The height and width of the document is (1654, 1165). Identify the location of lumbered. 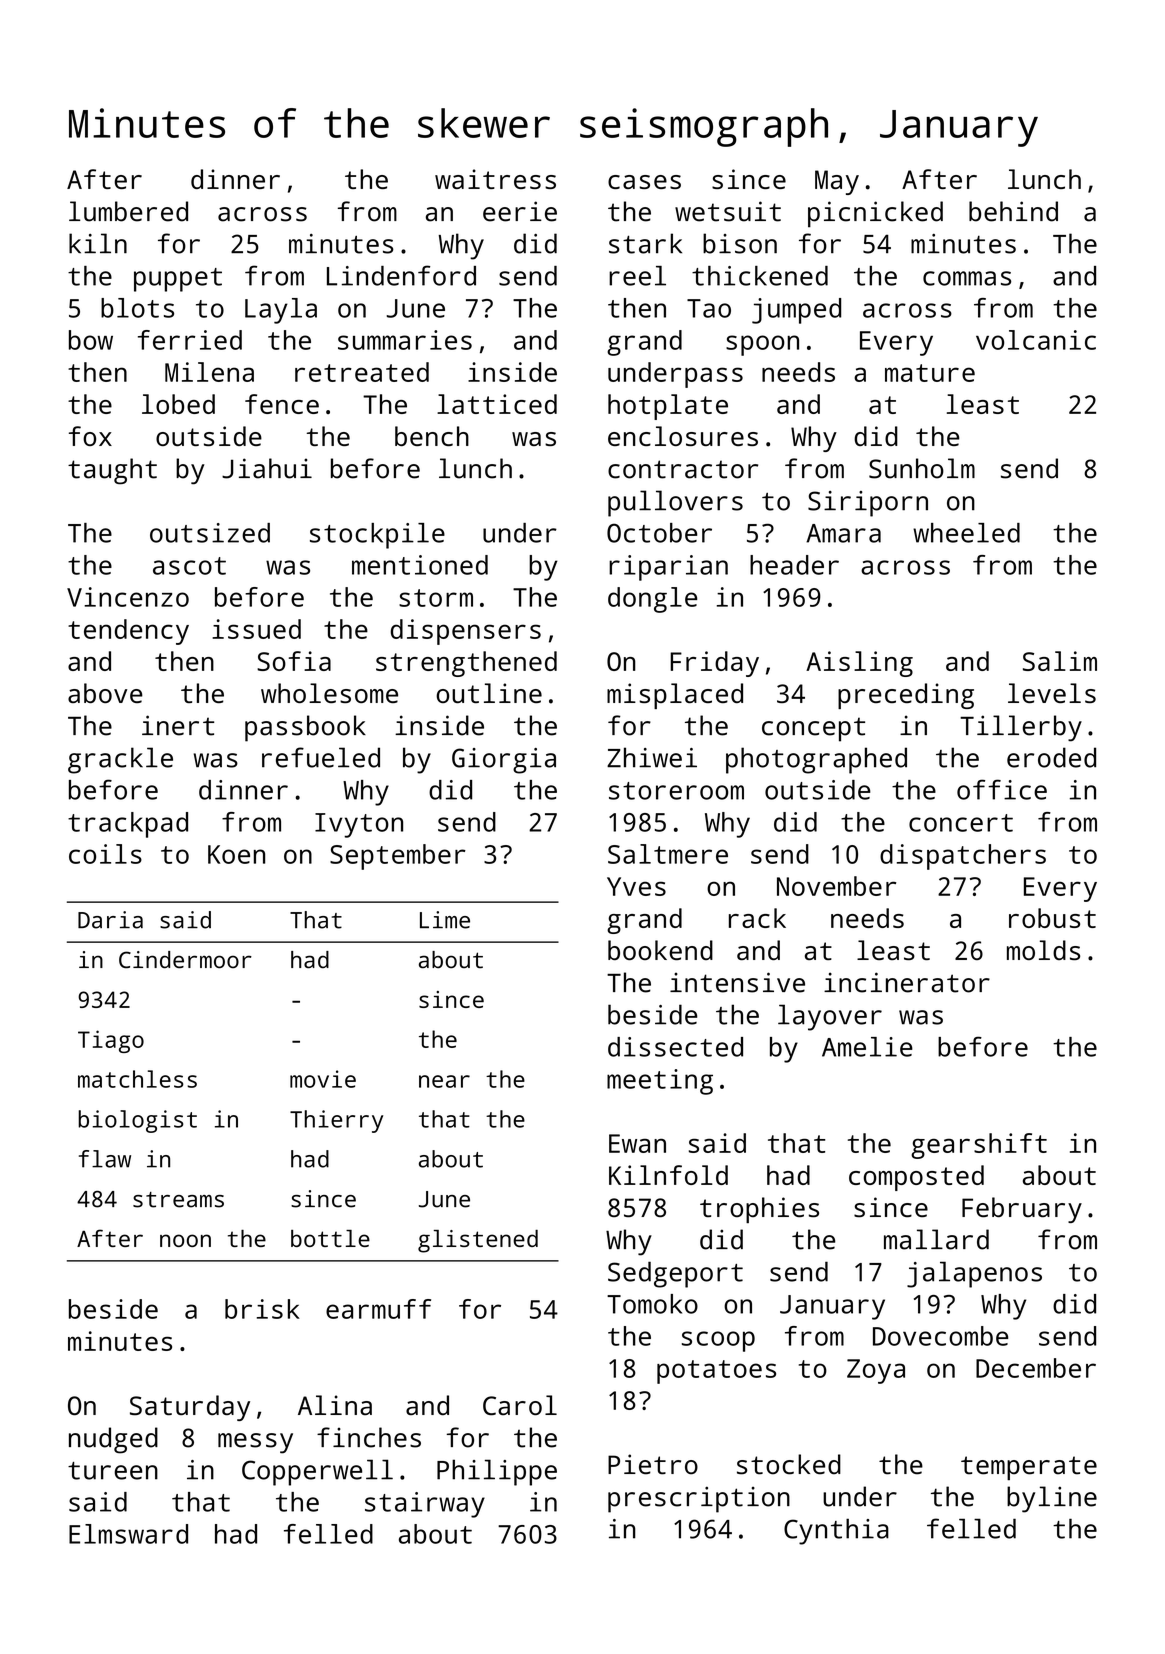
(128, 211).
